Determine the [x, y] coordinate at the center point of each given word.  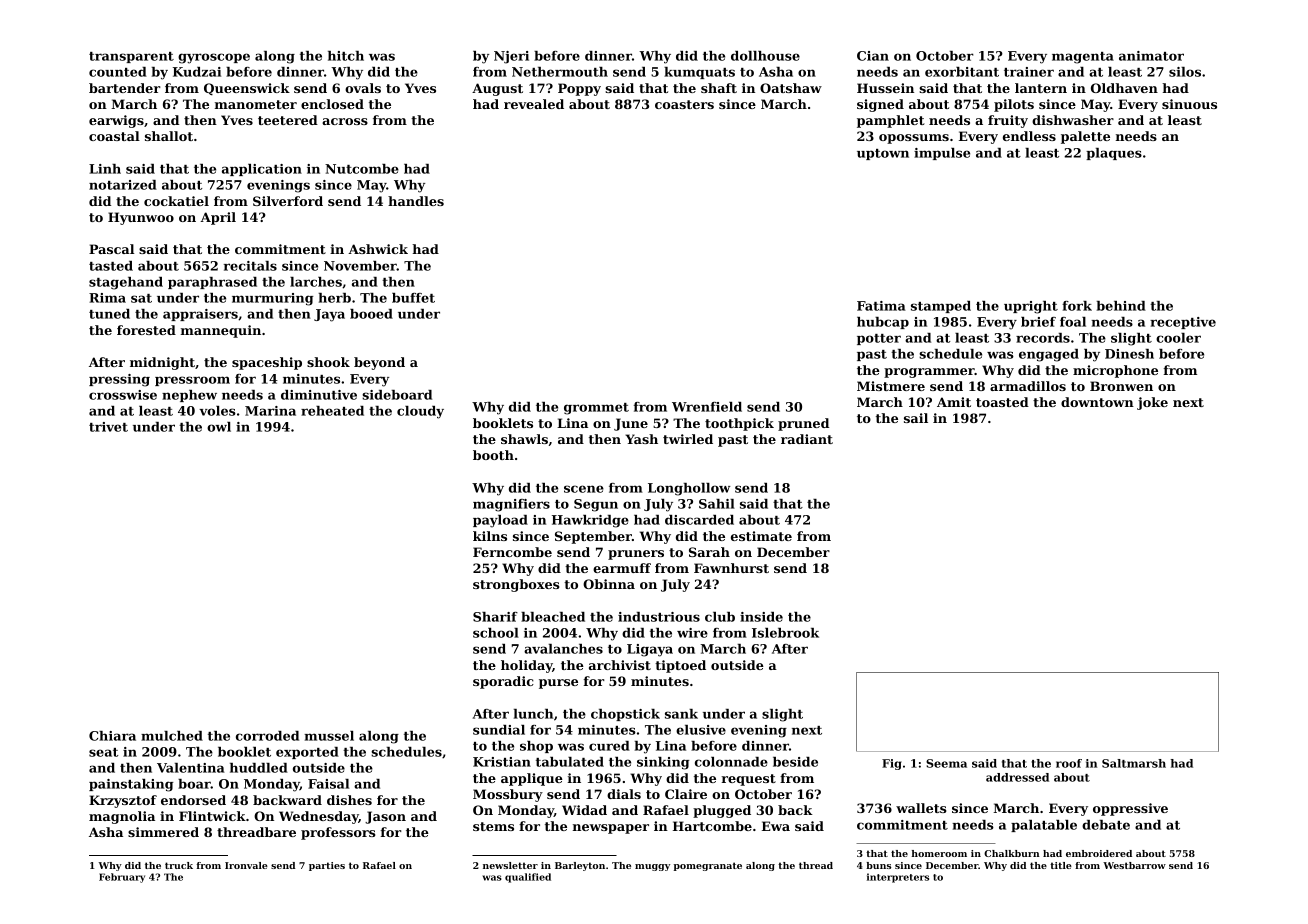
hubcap [883, 323]
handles [416, 201]
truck [179, 865]
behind [1121, 306]
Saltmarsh [1134, 763]
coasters [684, 104]
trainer [1029, 72]
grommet [596, 409]
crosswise [123, 395]
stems [493, 826]
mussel [329, 736]
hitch [346, 56]
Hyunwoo [141, 218]
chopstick [625, 715]
